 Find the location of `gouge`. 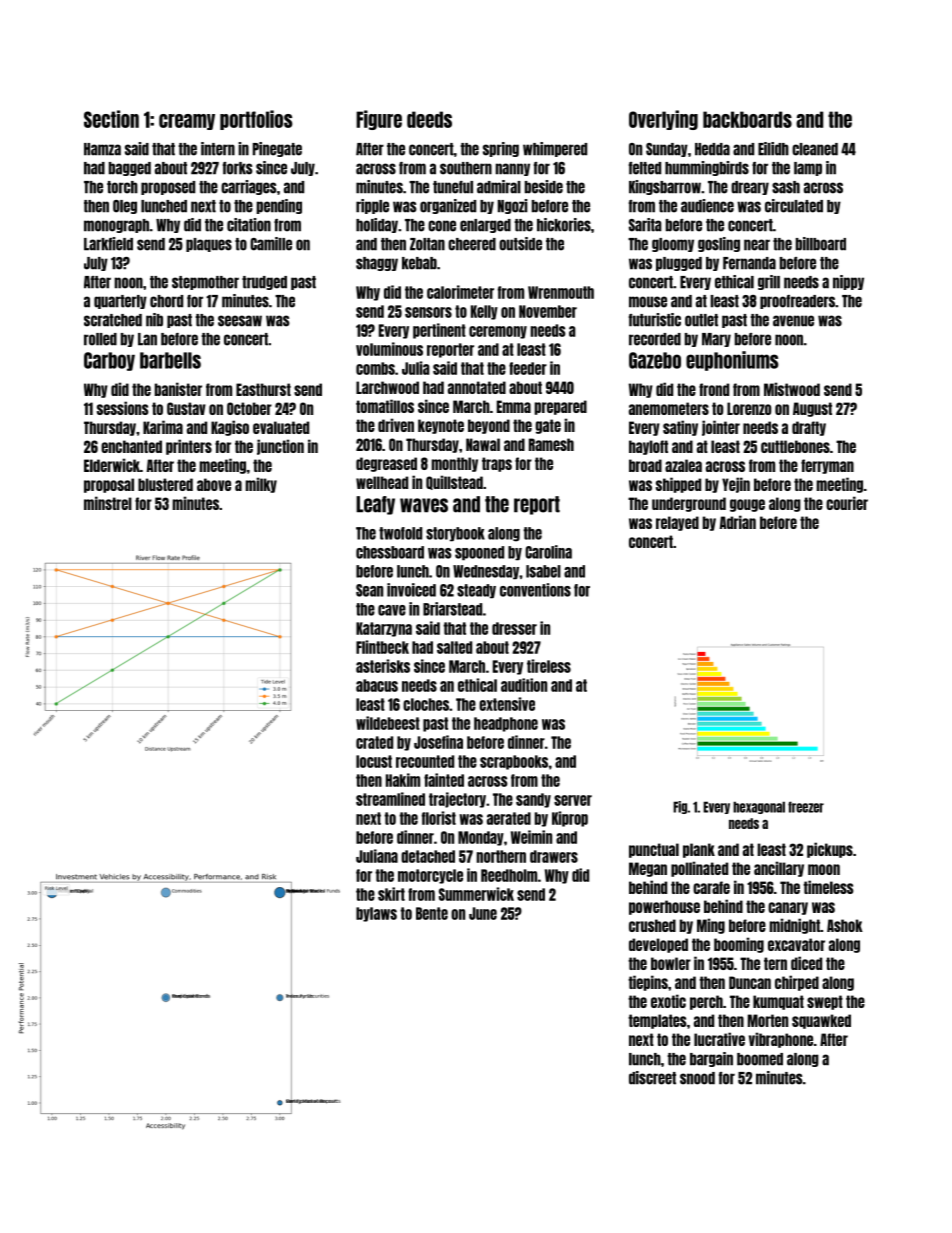

gouge is located at coordinates (747, 505).
